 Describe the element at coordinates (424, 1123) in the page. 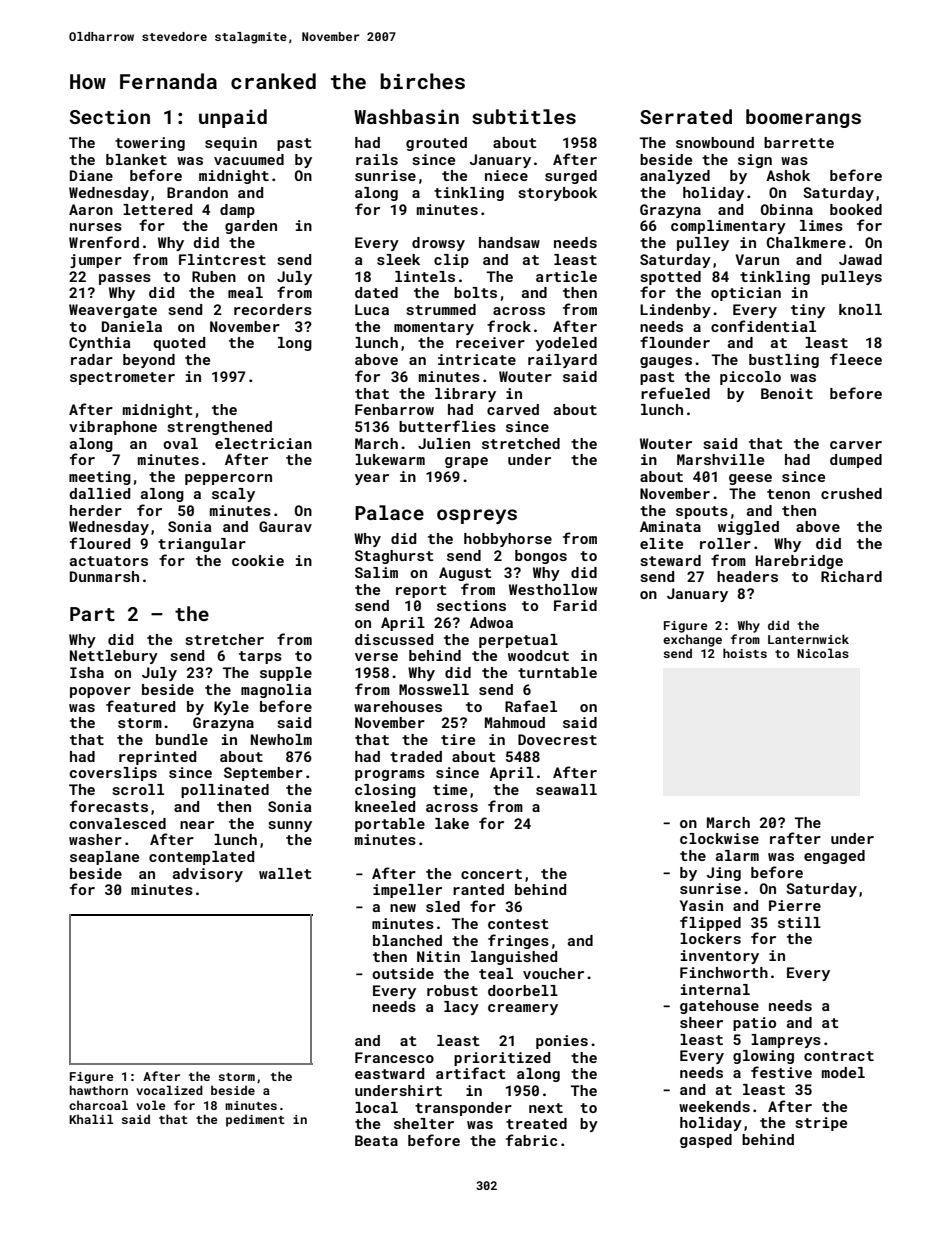

I see `shelter` at that location.
